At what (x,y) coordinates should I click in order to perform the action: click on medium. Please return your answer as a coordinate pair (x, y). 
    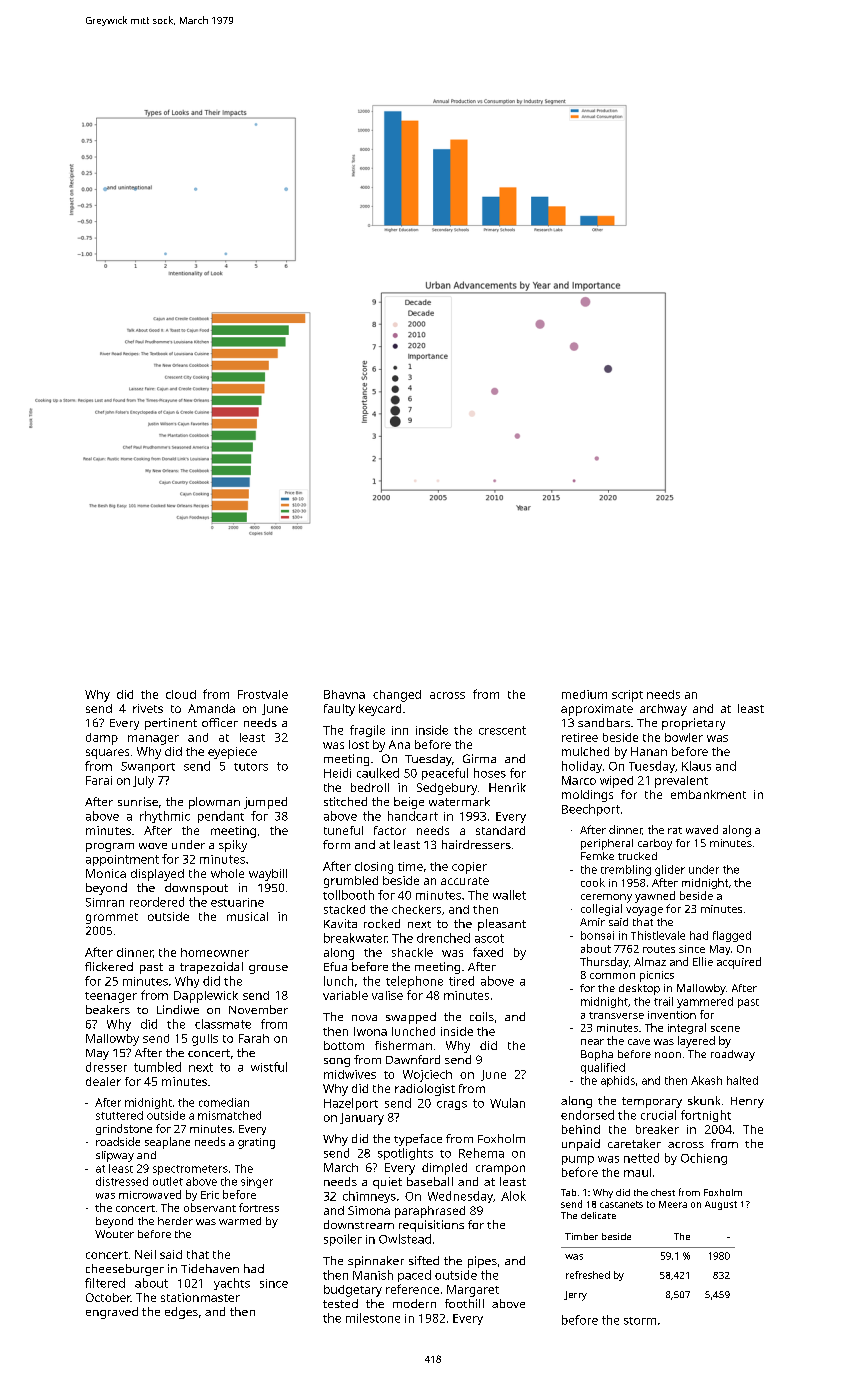
    Looking at the image, I should click on (584, 694).
